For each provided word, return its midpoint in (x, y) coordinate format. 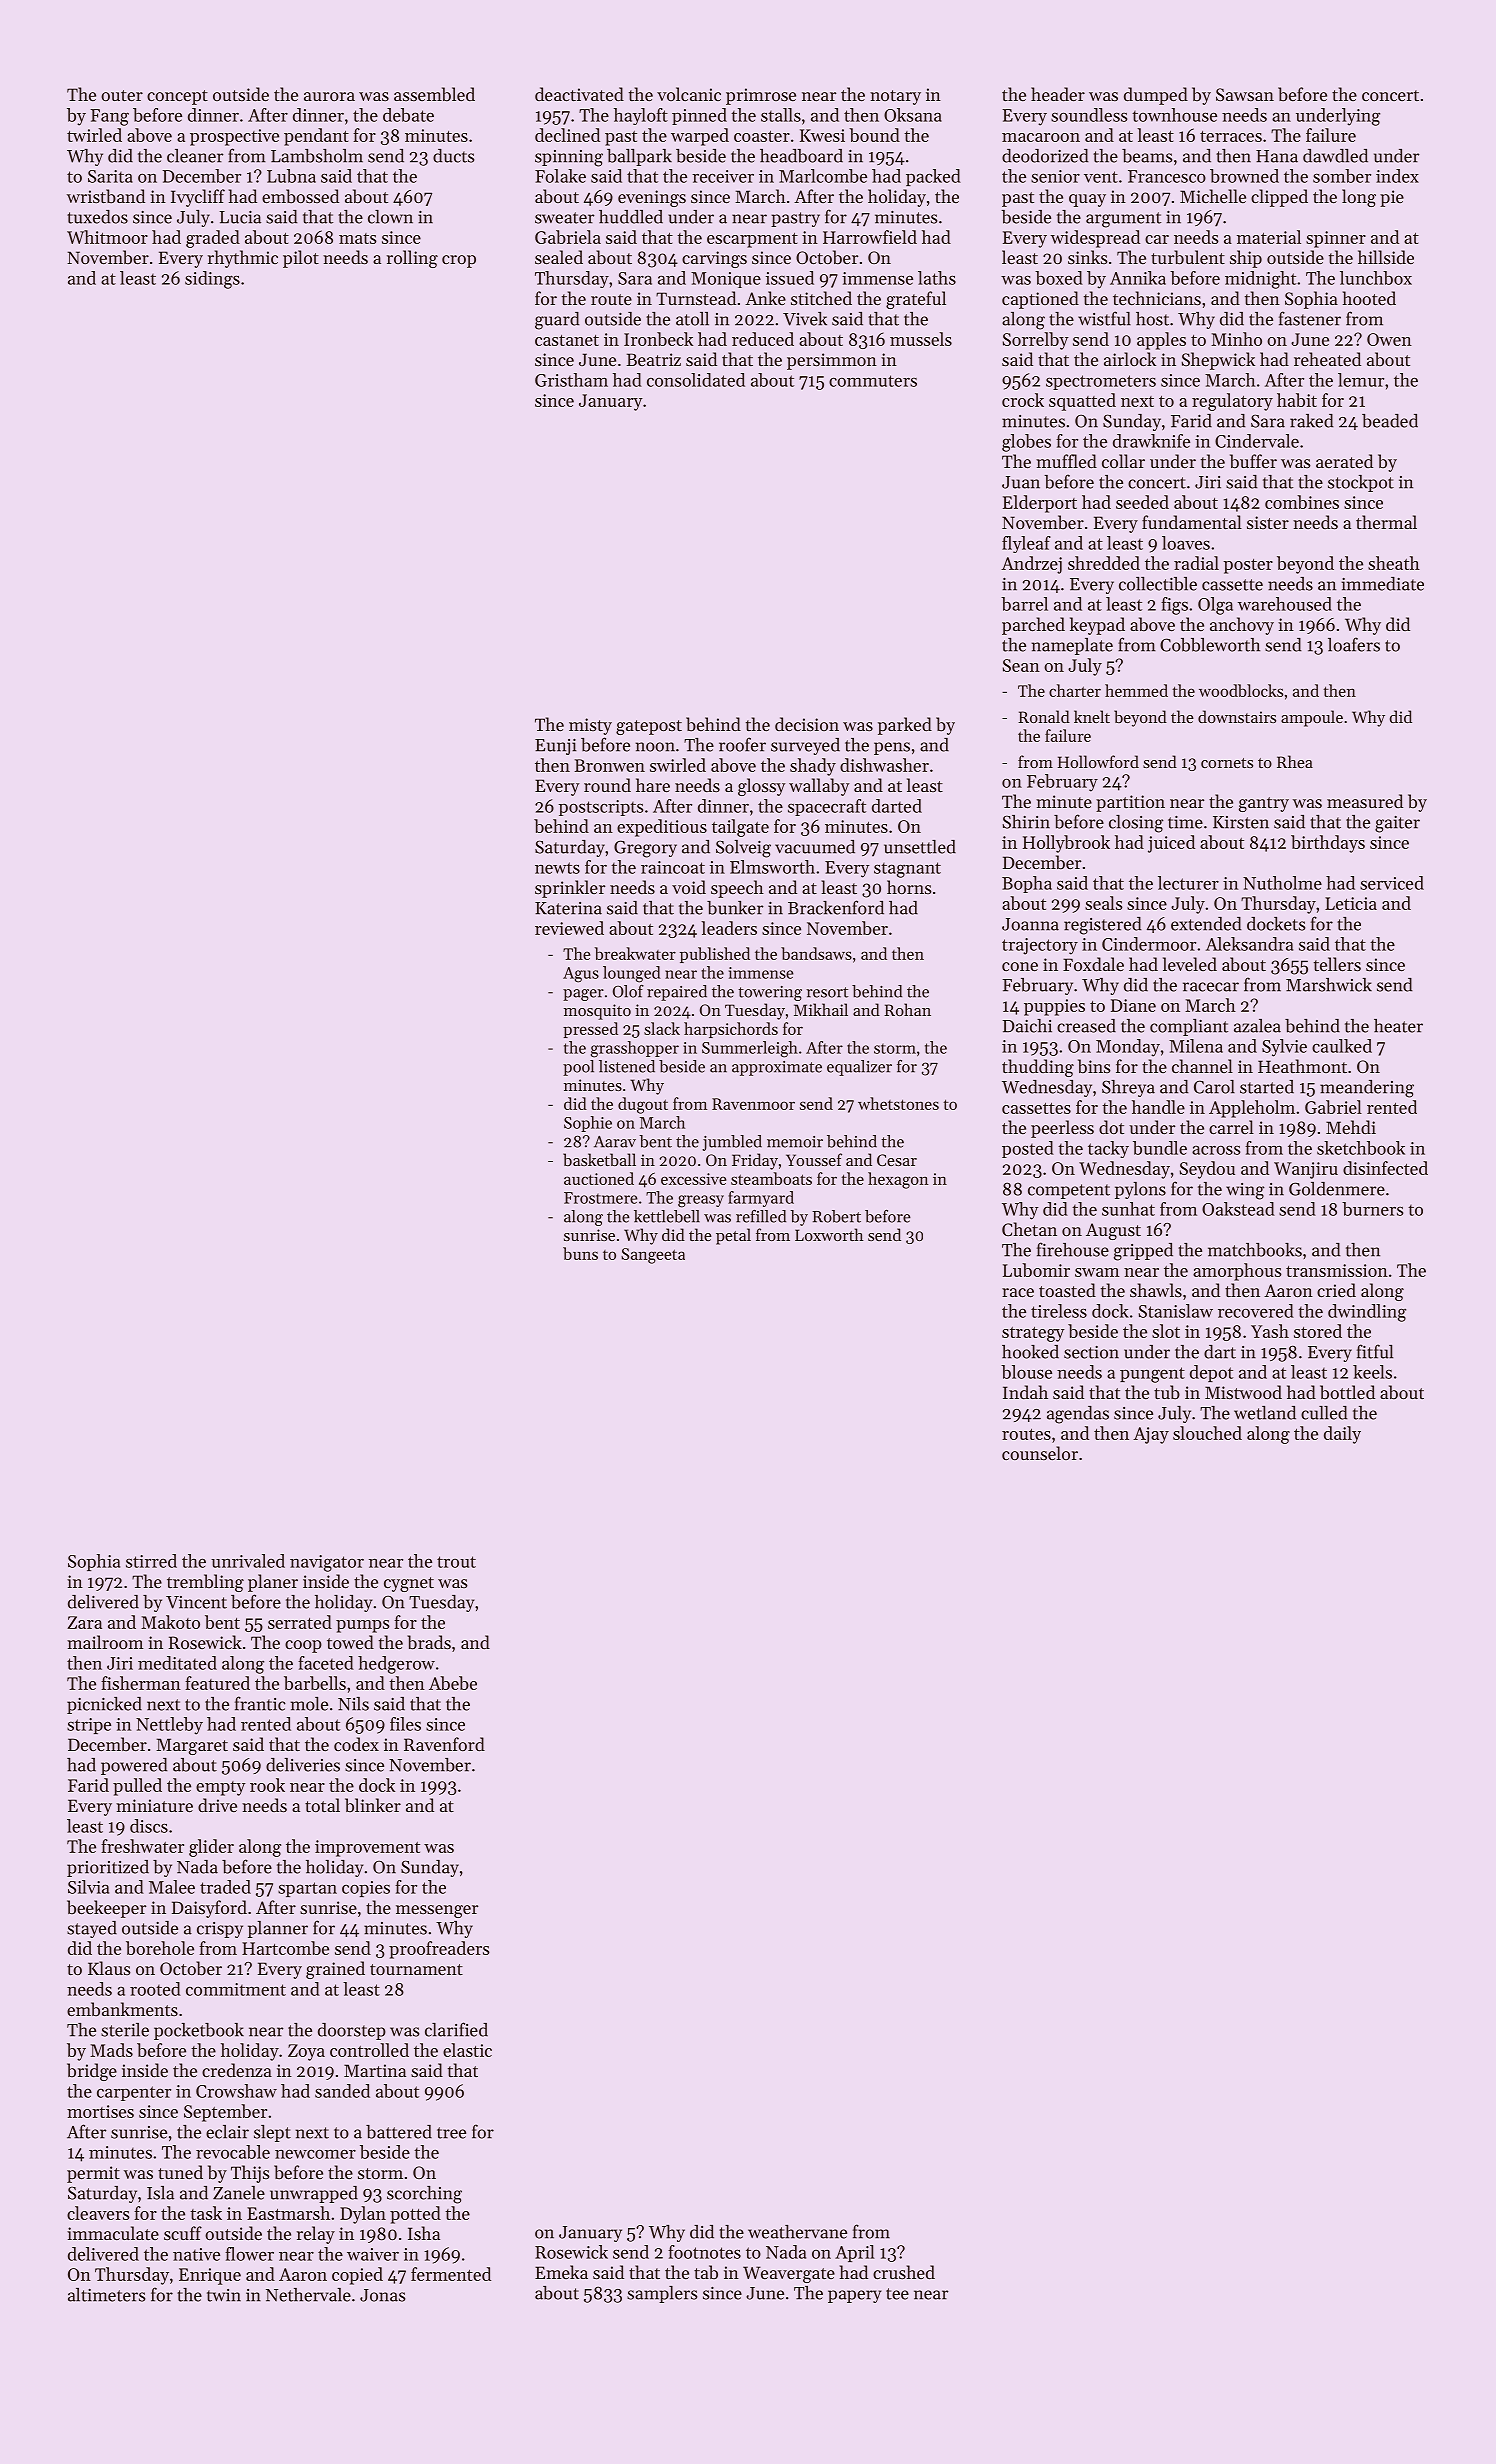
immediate (1382, 584)
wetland (1265, 1413)
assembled (434, 94)
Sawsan (1245, 94)
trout (456, 1562)
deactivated (579, 94)
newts (557, 868)
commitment (236, 1989)
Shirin (1026, 822)
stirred (151, 1561)
